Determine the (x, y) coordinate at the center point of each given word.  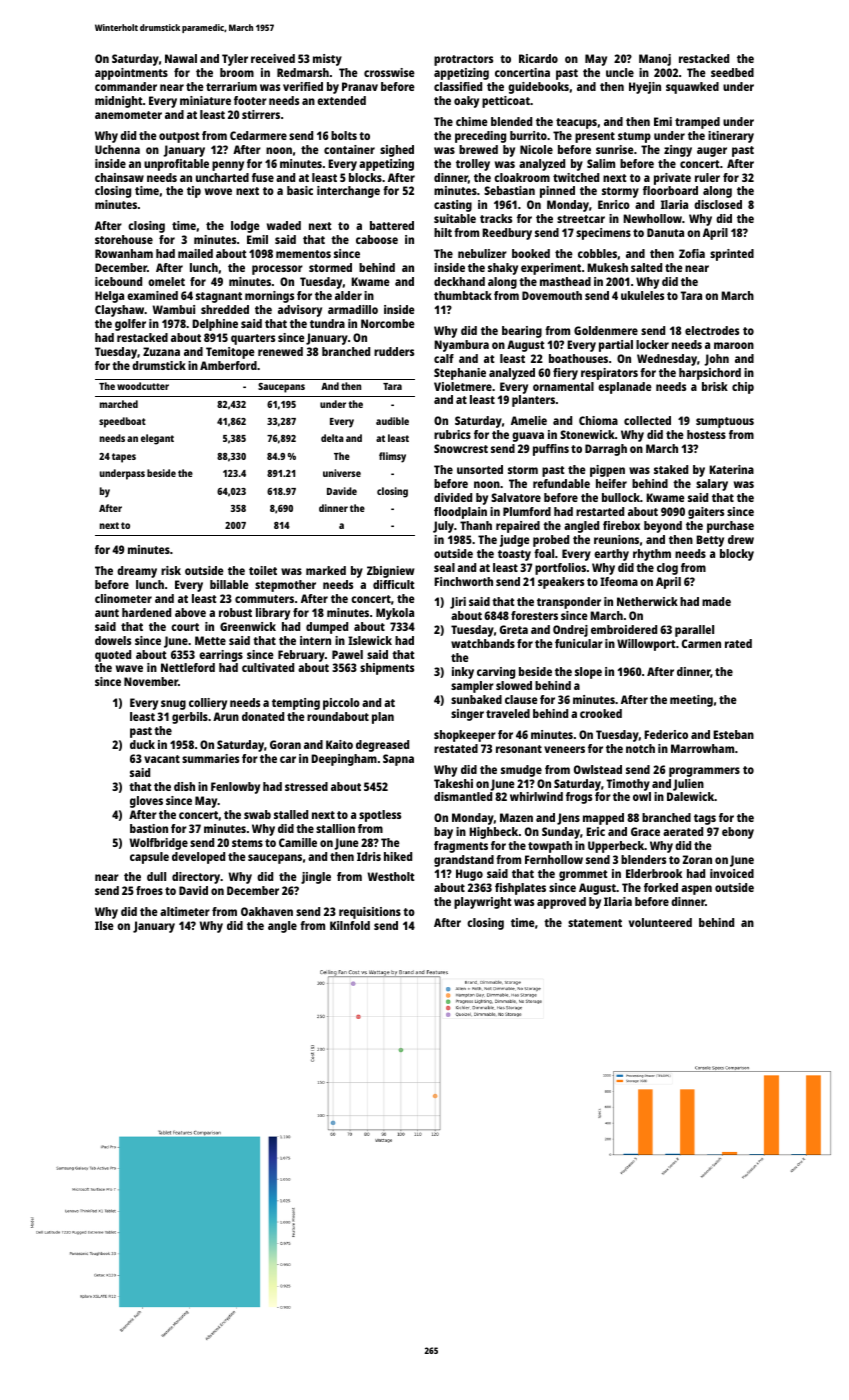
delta (332, 438)
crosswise (389, 72)
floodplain (460, 513)
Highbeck (493, 833)
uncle (620, 72)
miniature (205, 100)
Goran (285, 744)
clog (667, 569)
